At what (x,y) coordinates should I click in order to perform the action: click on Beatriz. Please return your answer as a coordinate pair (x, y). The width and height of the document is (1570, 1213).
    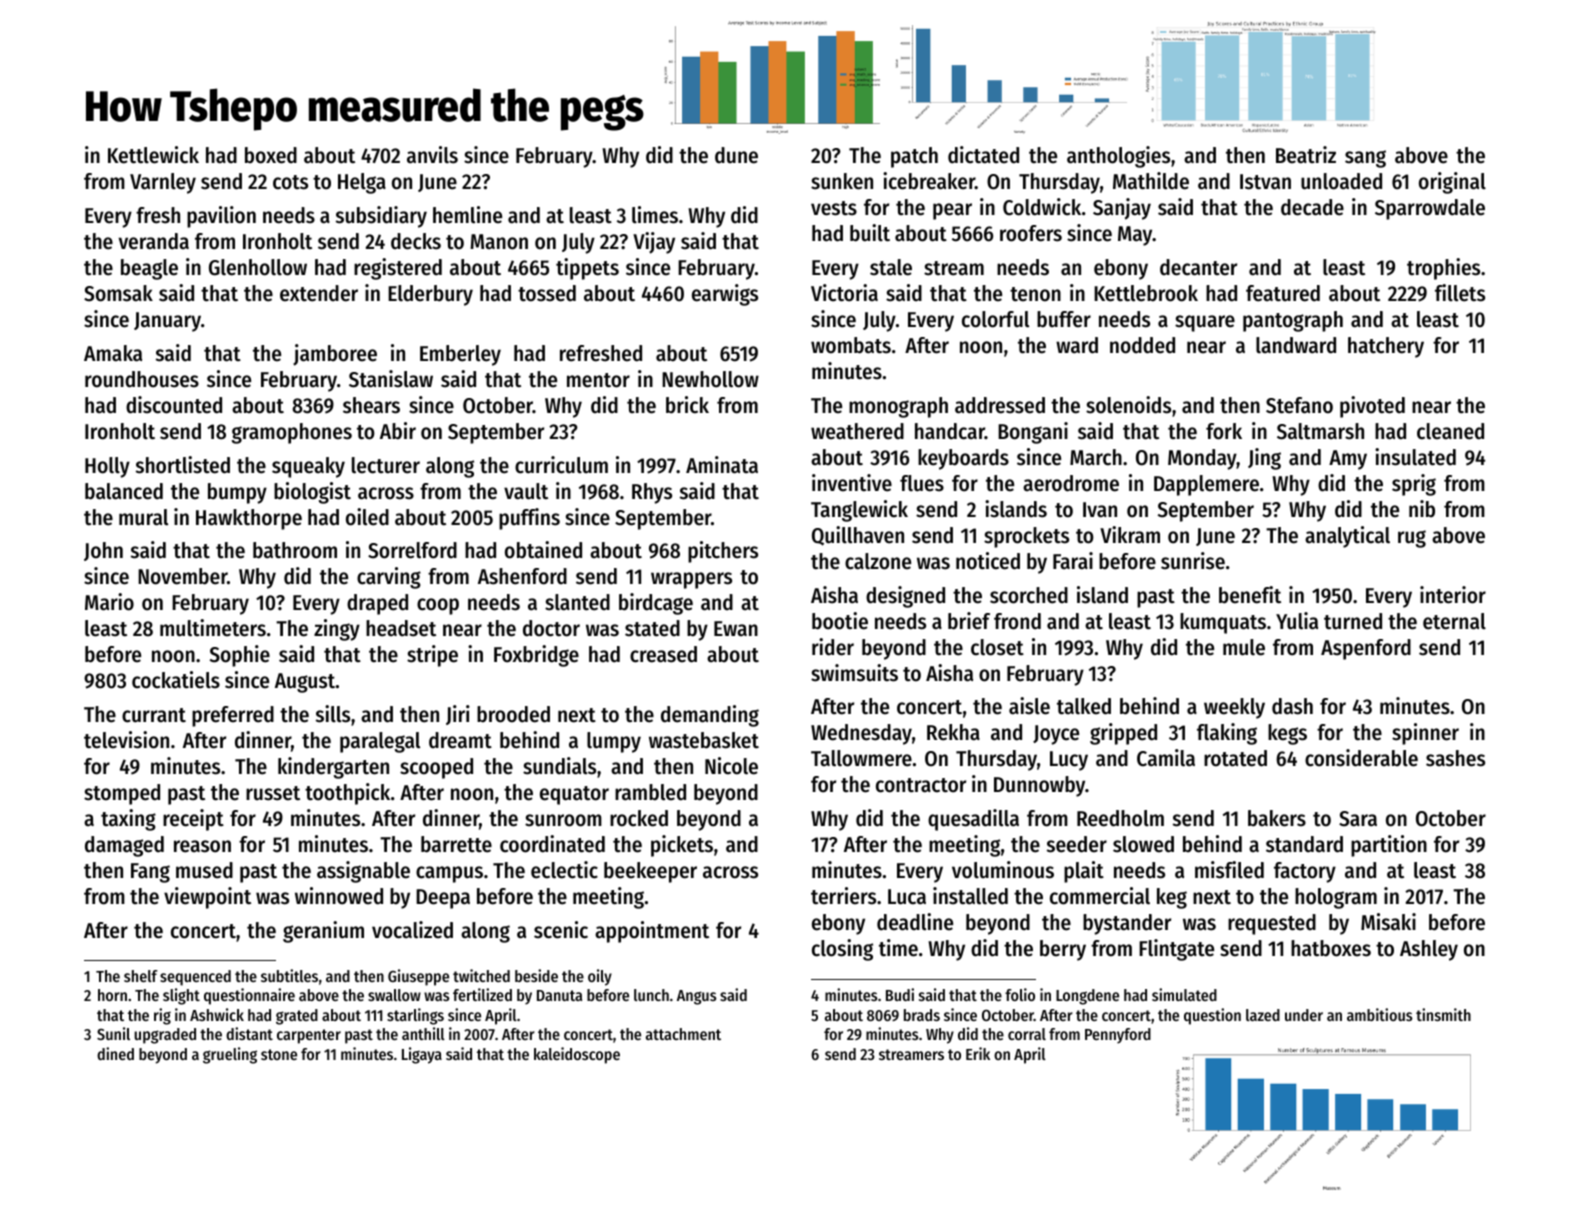
    Looking at the image, I should click on (1306, 155).
